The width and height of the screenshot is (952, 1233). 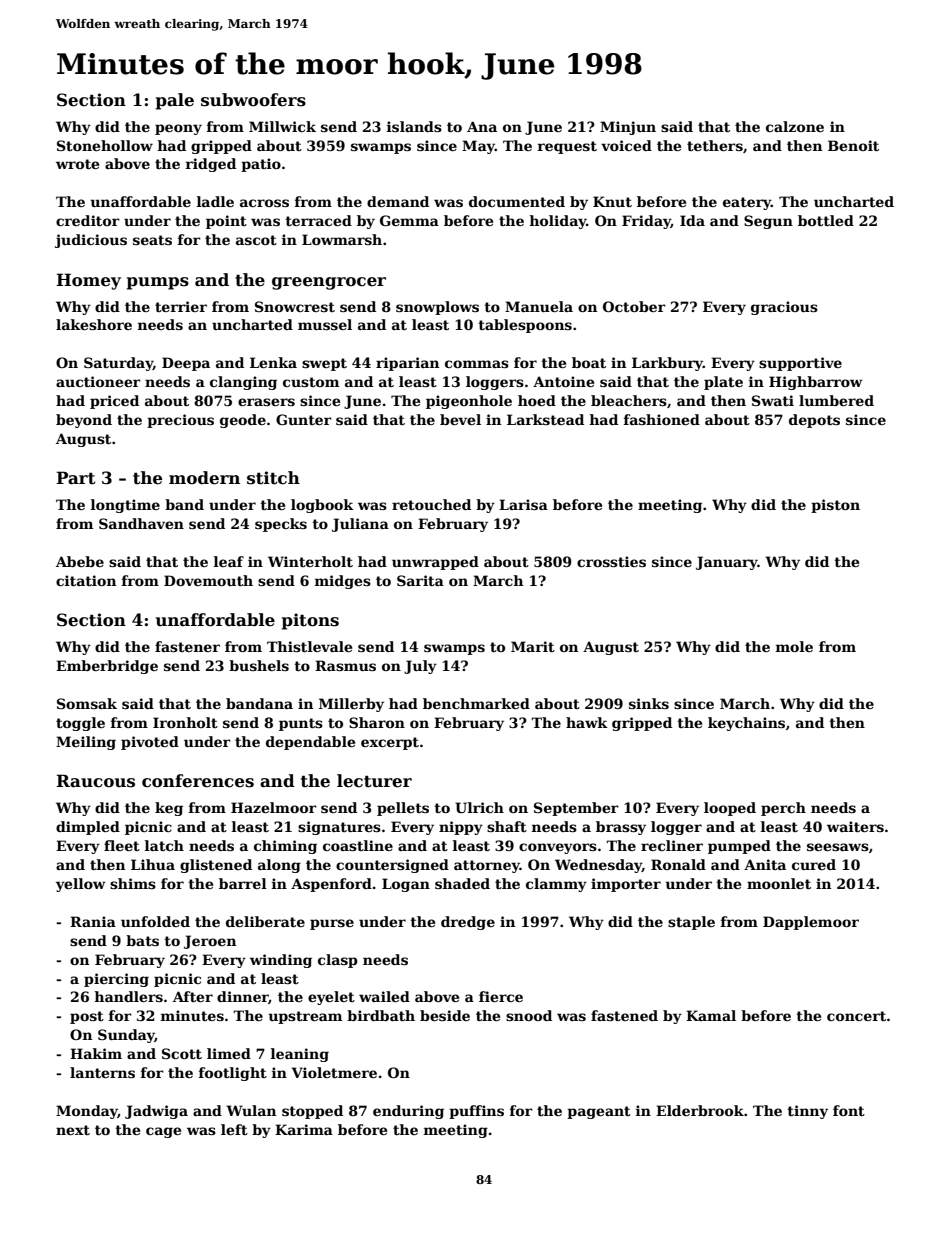 I want to click on clasp, so click(x=338, y=961).
